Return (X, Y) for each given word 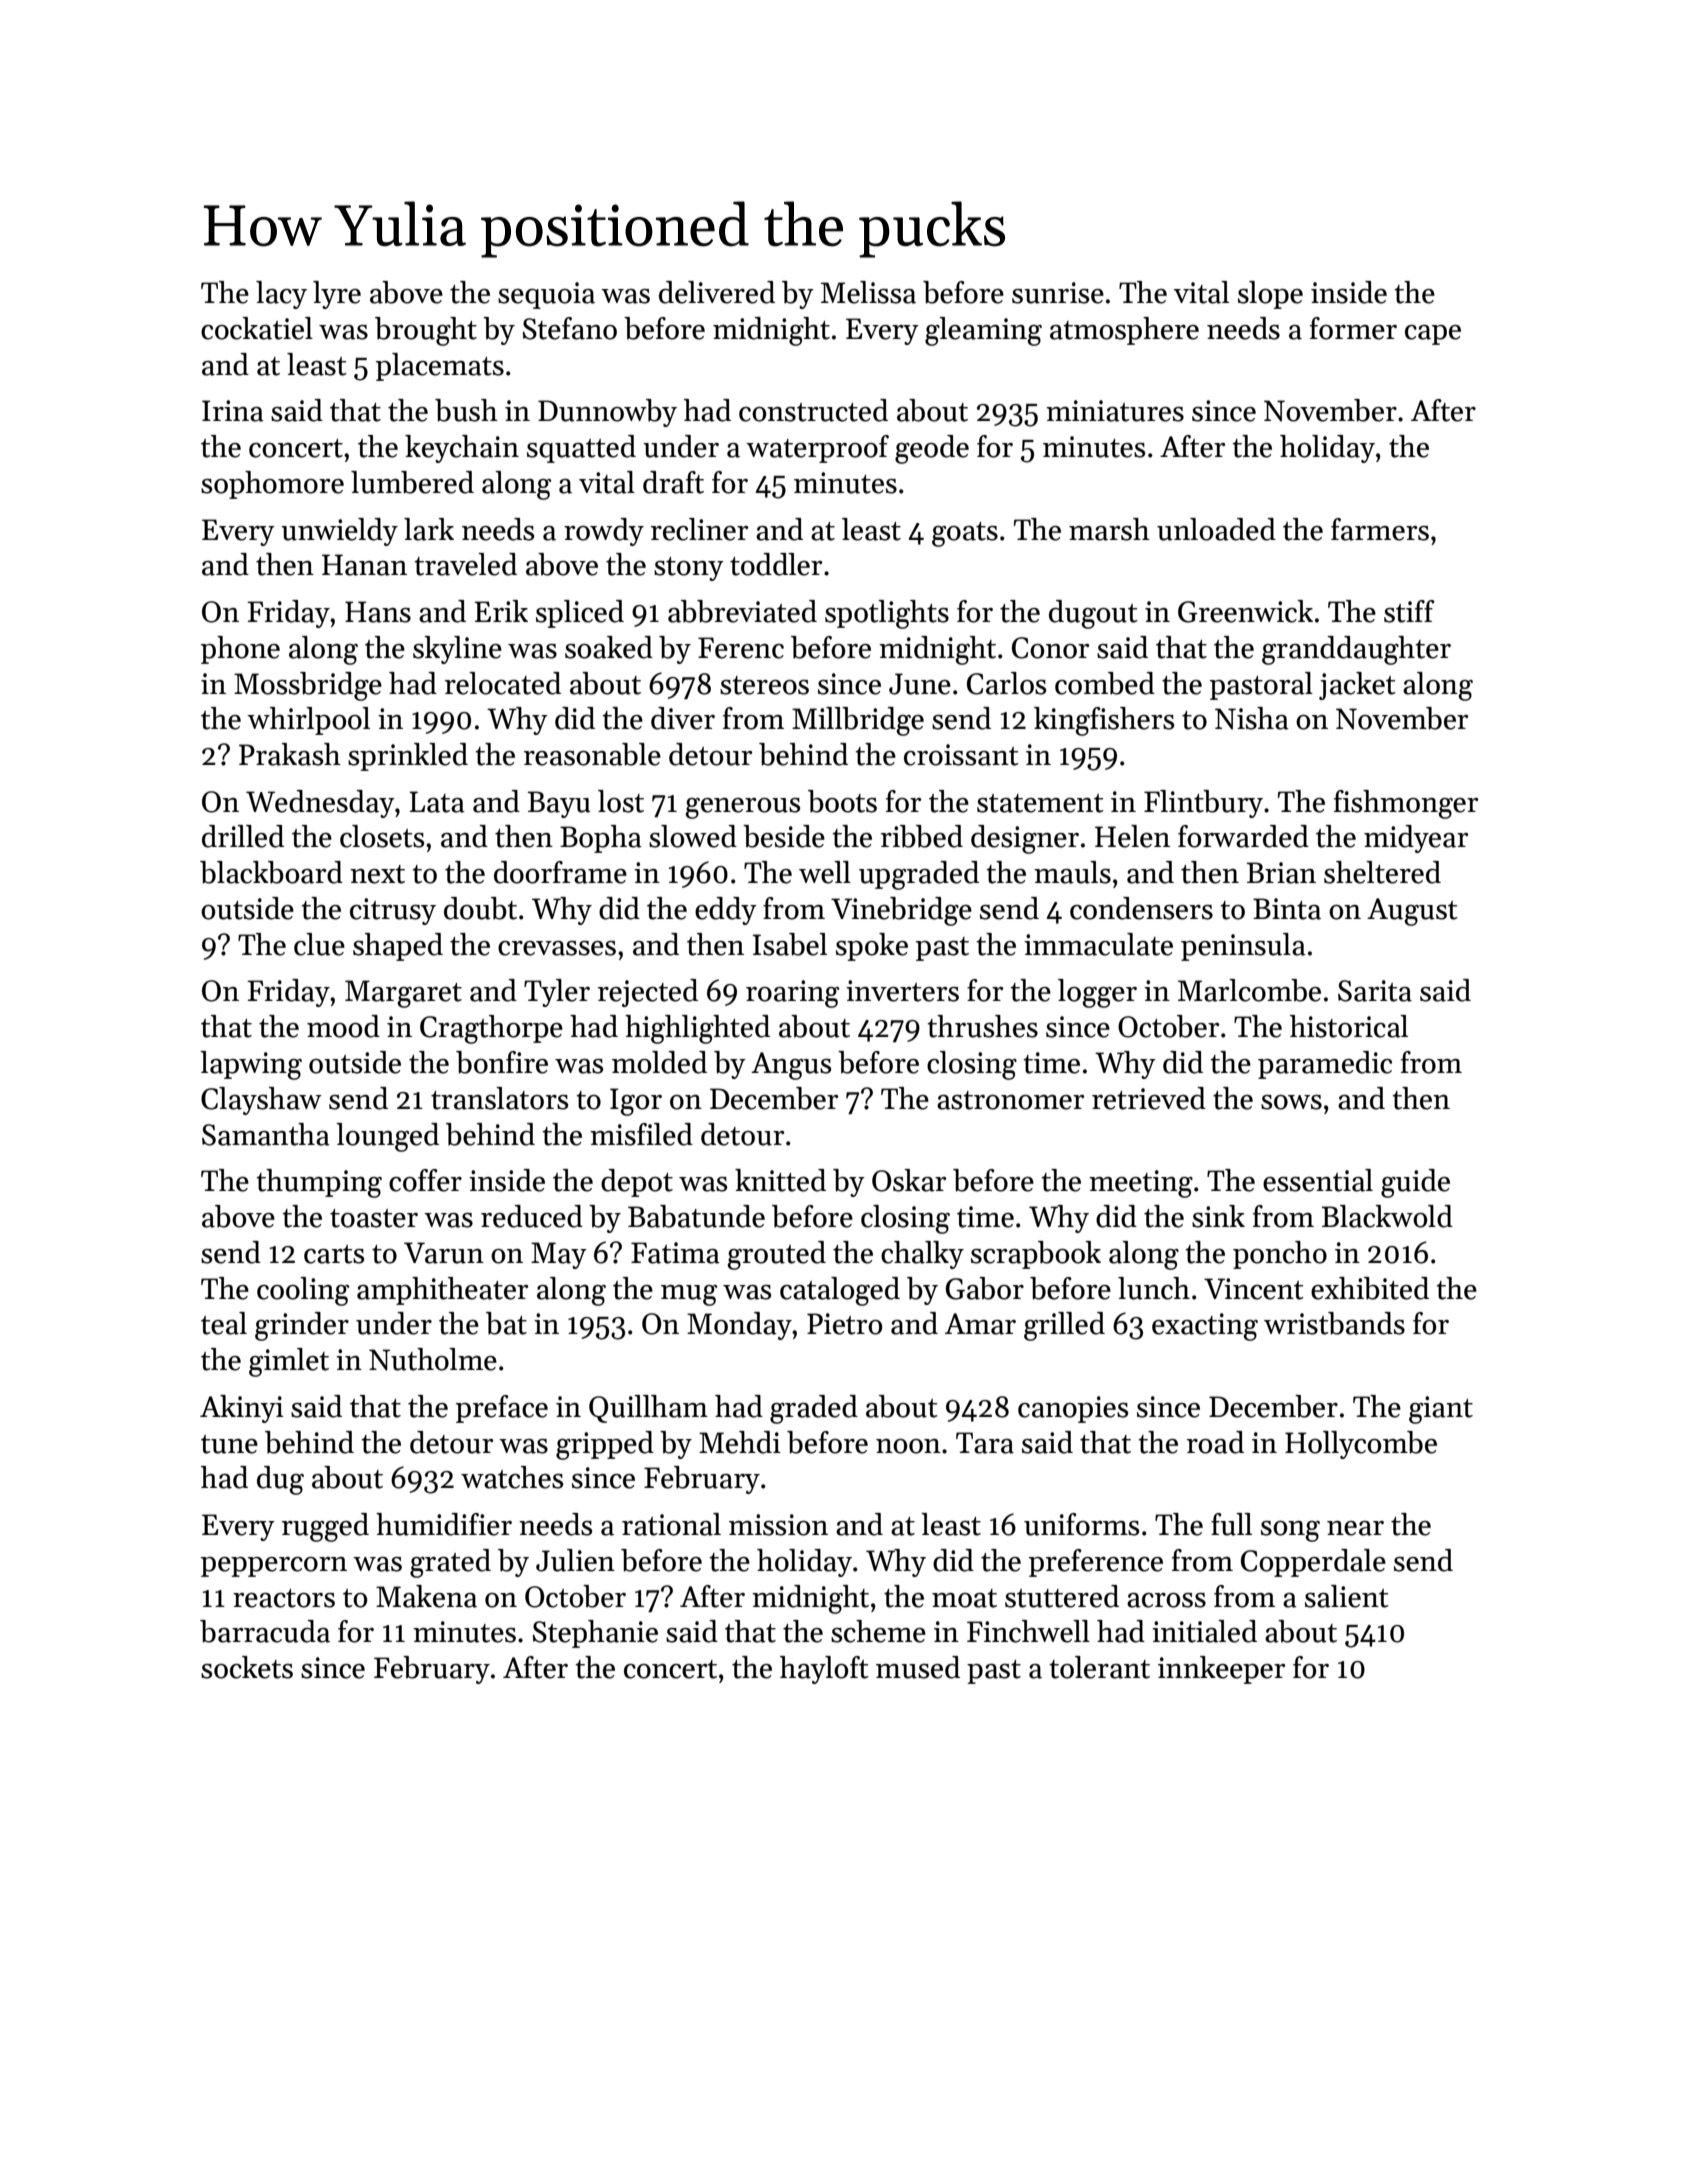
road (1215, 1442)
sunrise (1058, 293)
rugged (325, 1527)
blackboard (271, 872)
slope (1270, 295)
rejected (648, 993)
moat (964, 1598)
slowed (693, 836)
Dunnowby (607, 413)
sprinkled (408, 757)
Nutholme (433, 1359)
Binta (1287, 909)
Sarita (1375, 991)
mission (778, 1525)
